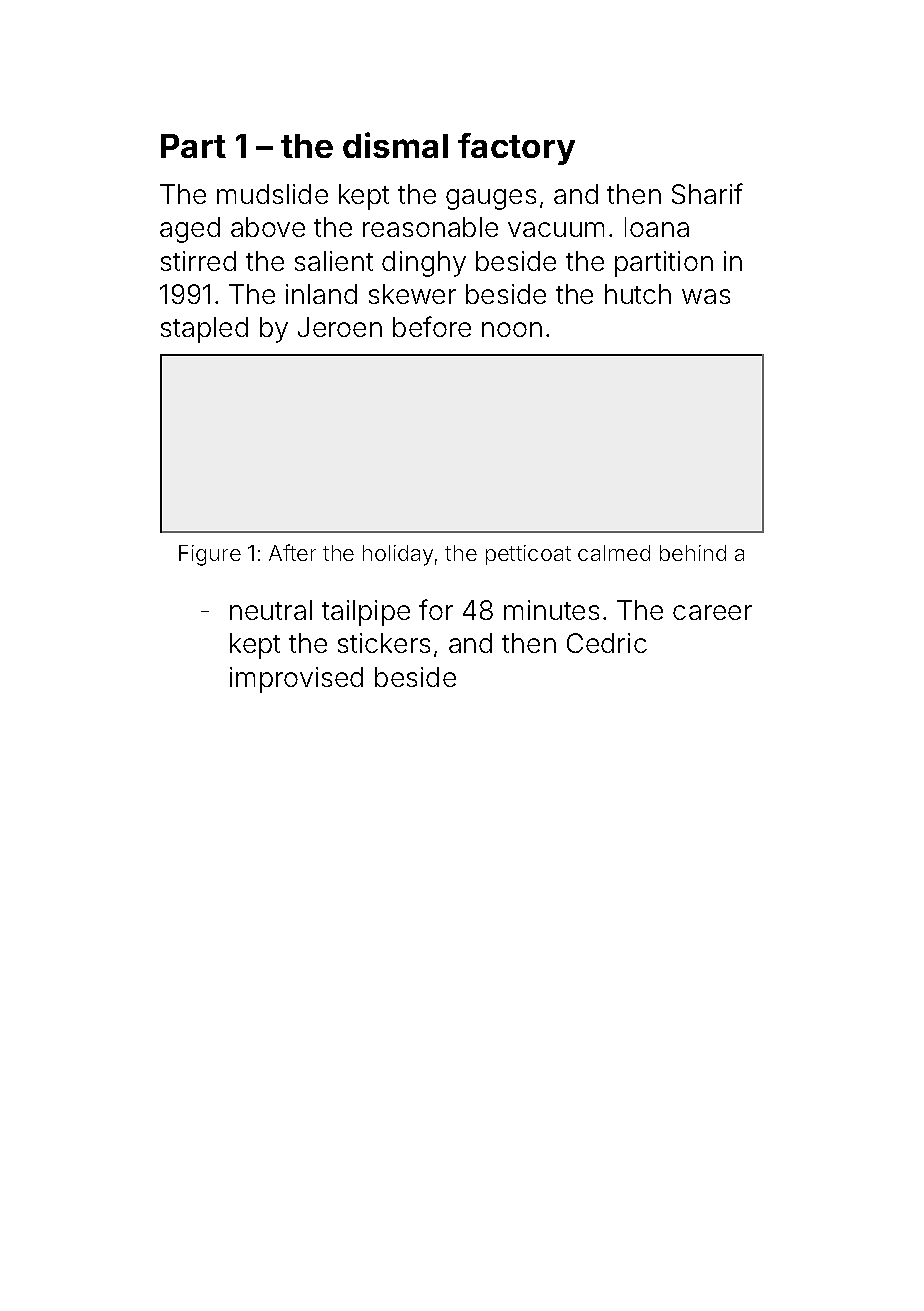 This image has height=1311, width=924. Describe the element at coordinates (707, 193) in the image. I see `Sharif` at that location.
